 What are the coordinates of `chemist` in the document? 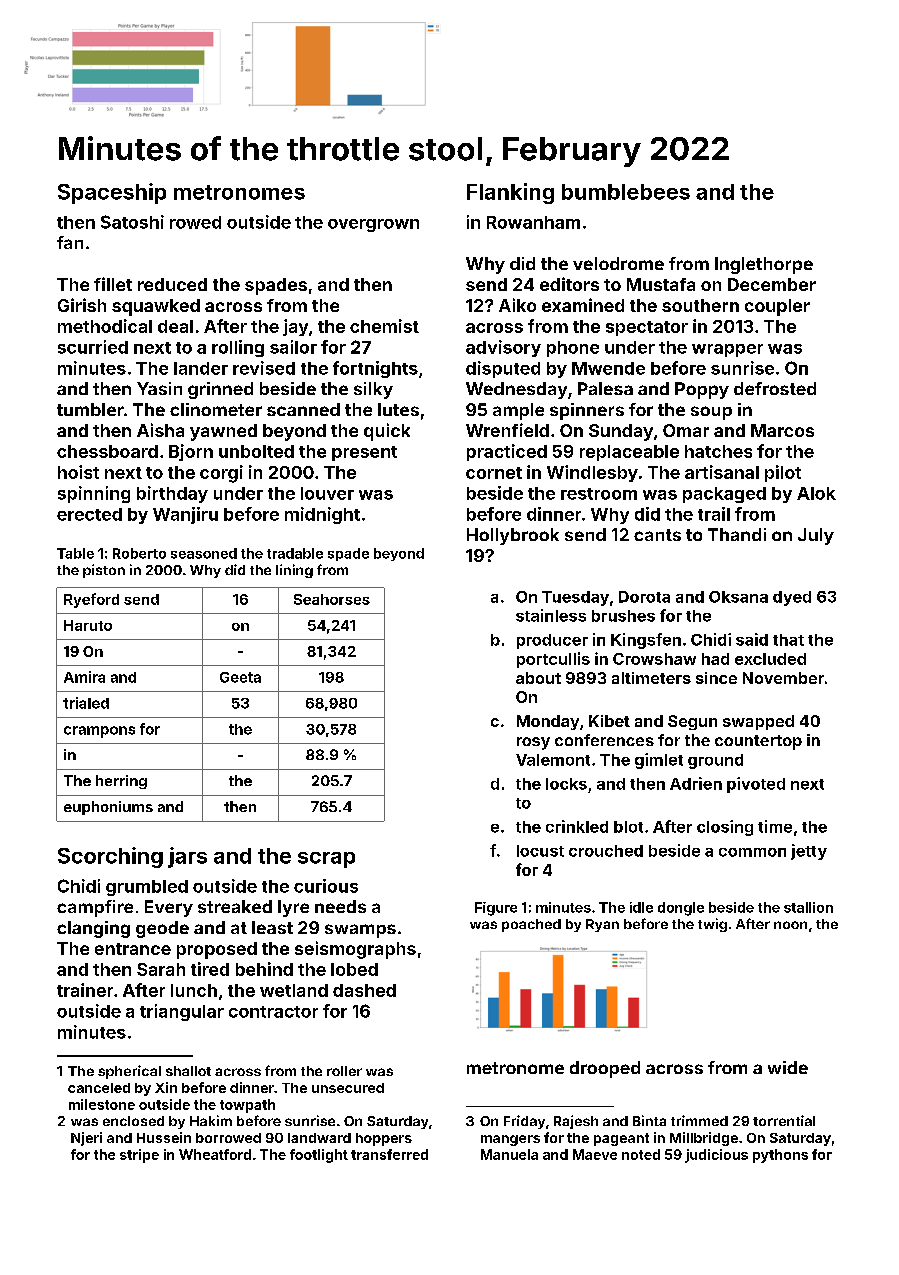 It's located at (384, 326).
